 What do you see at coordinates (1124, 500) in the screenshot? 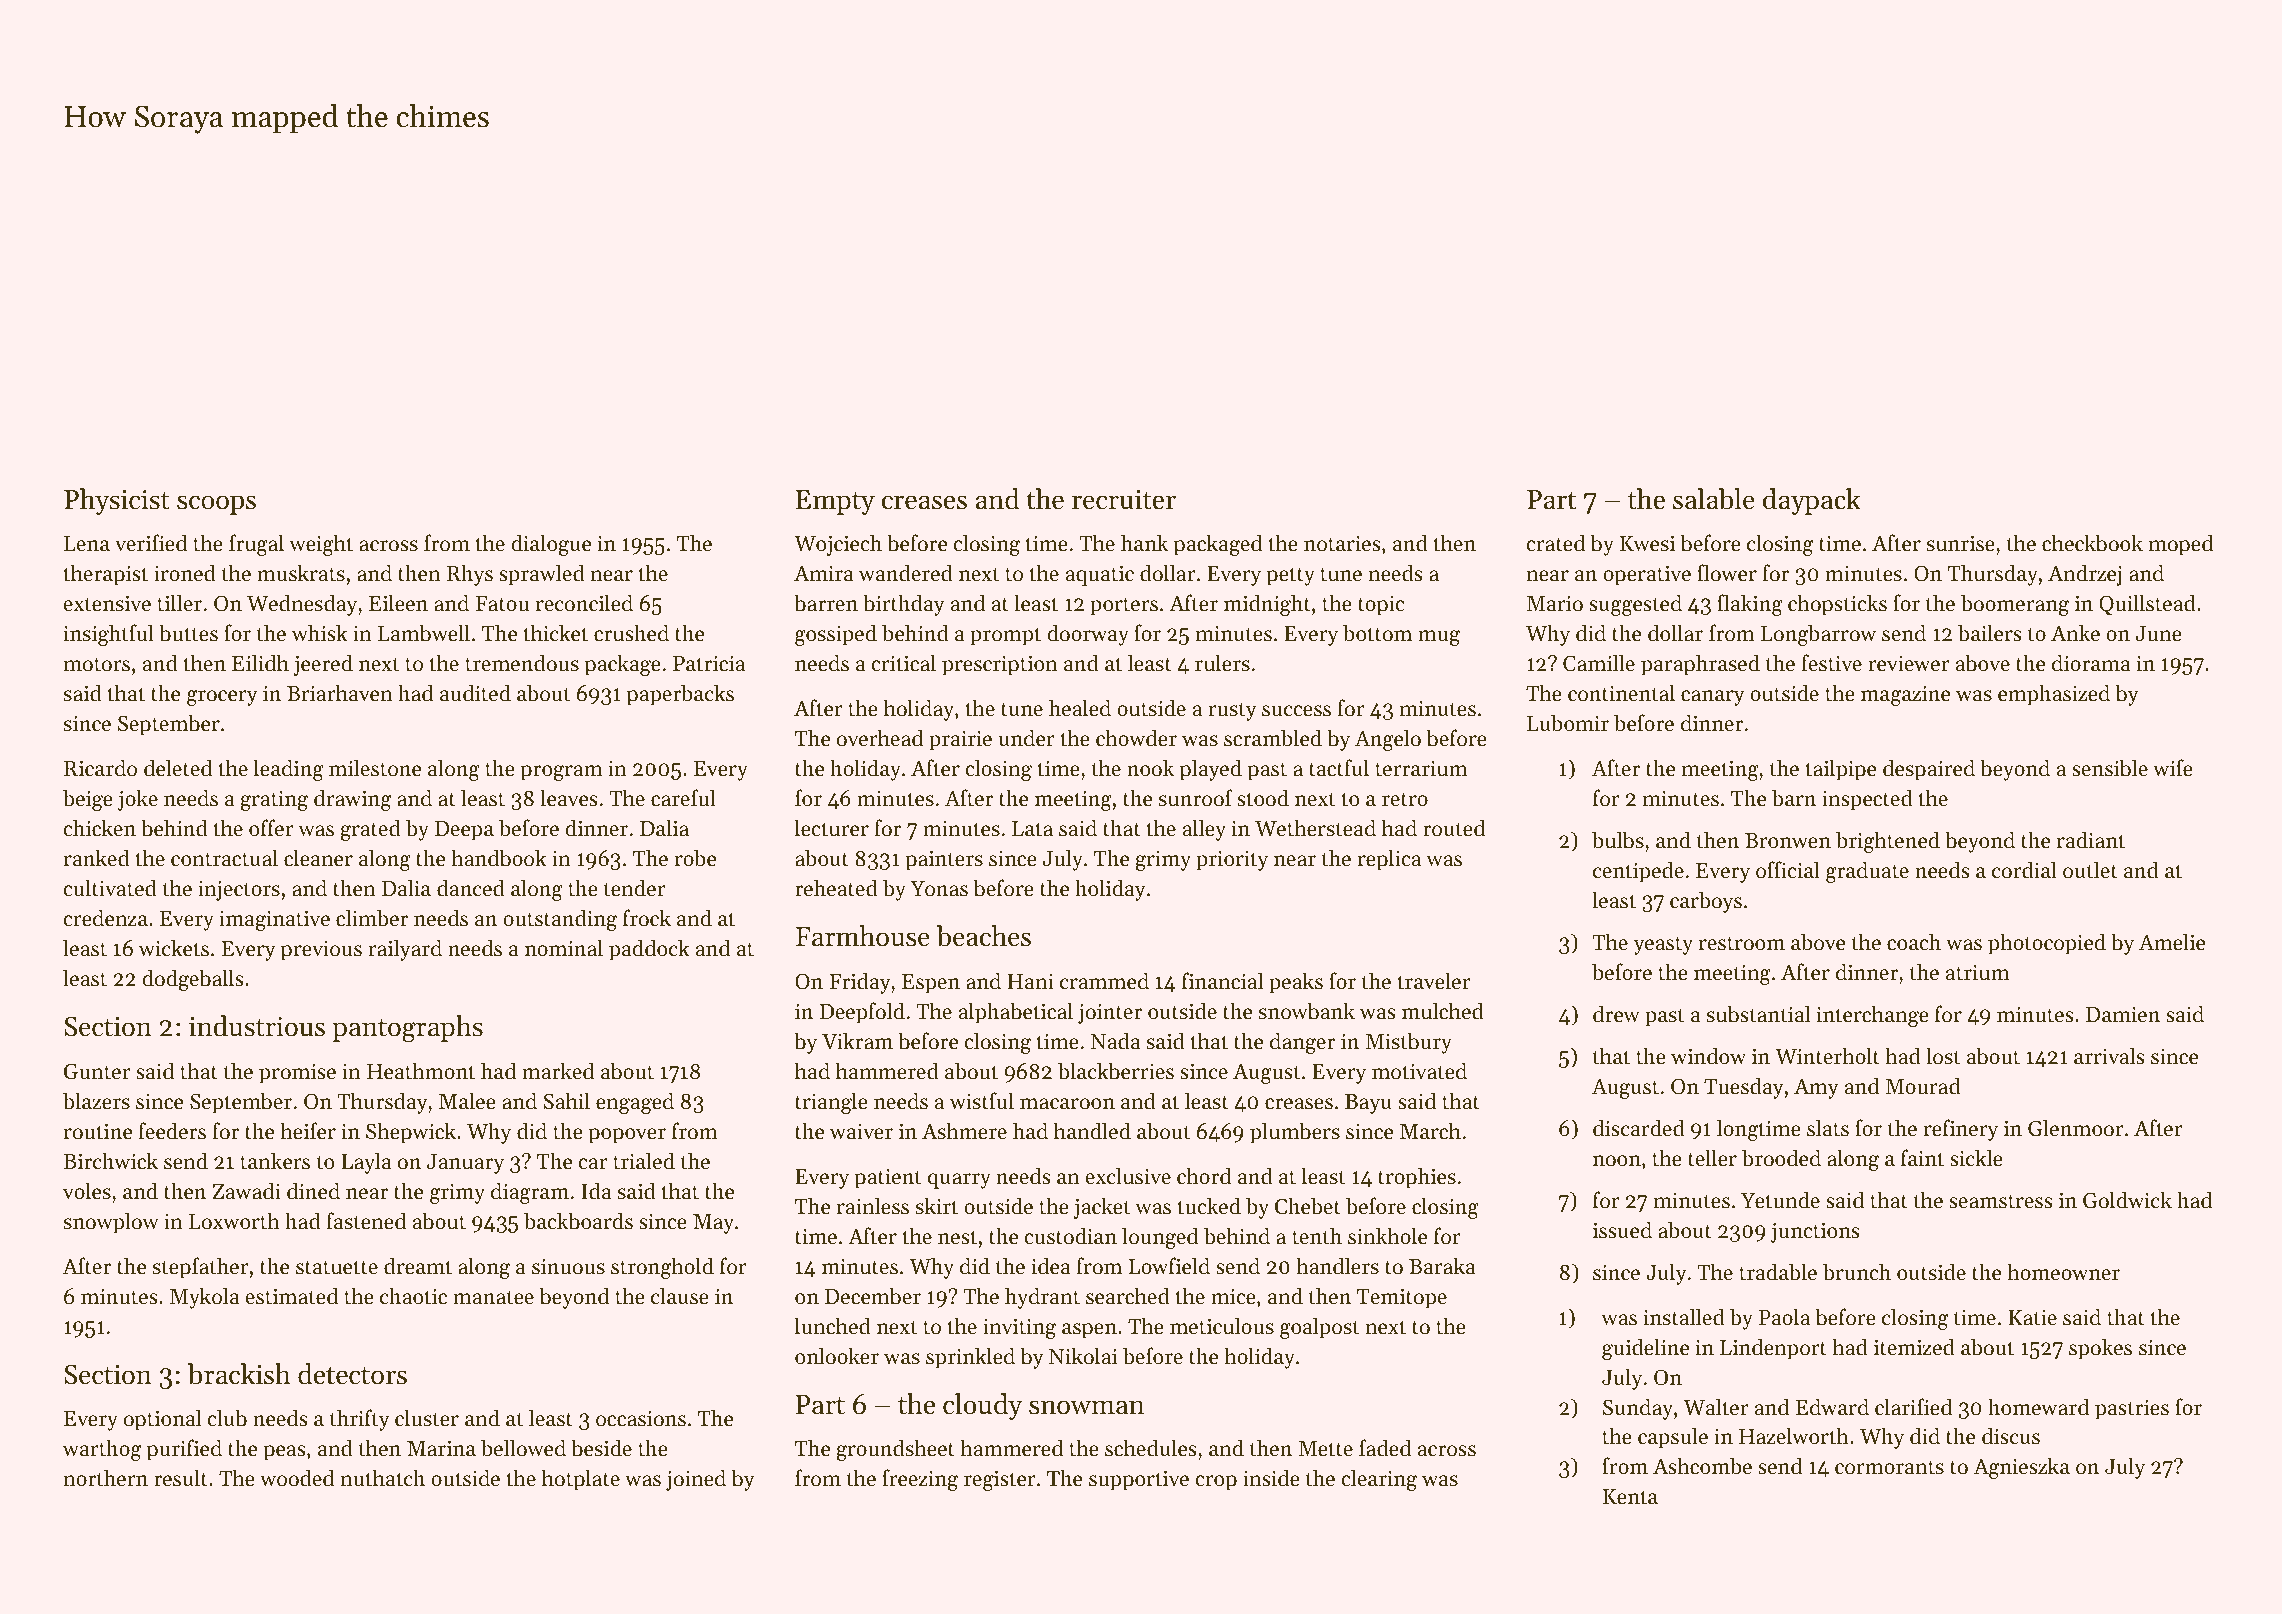
I see `recruiter` at bounding box center [1124, 500].
